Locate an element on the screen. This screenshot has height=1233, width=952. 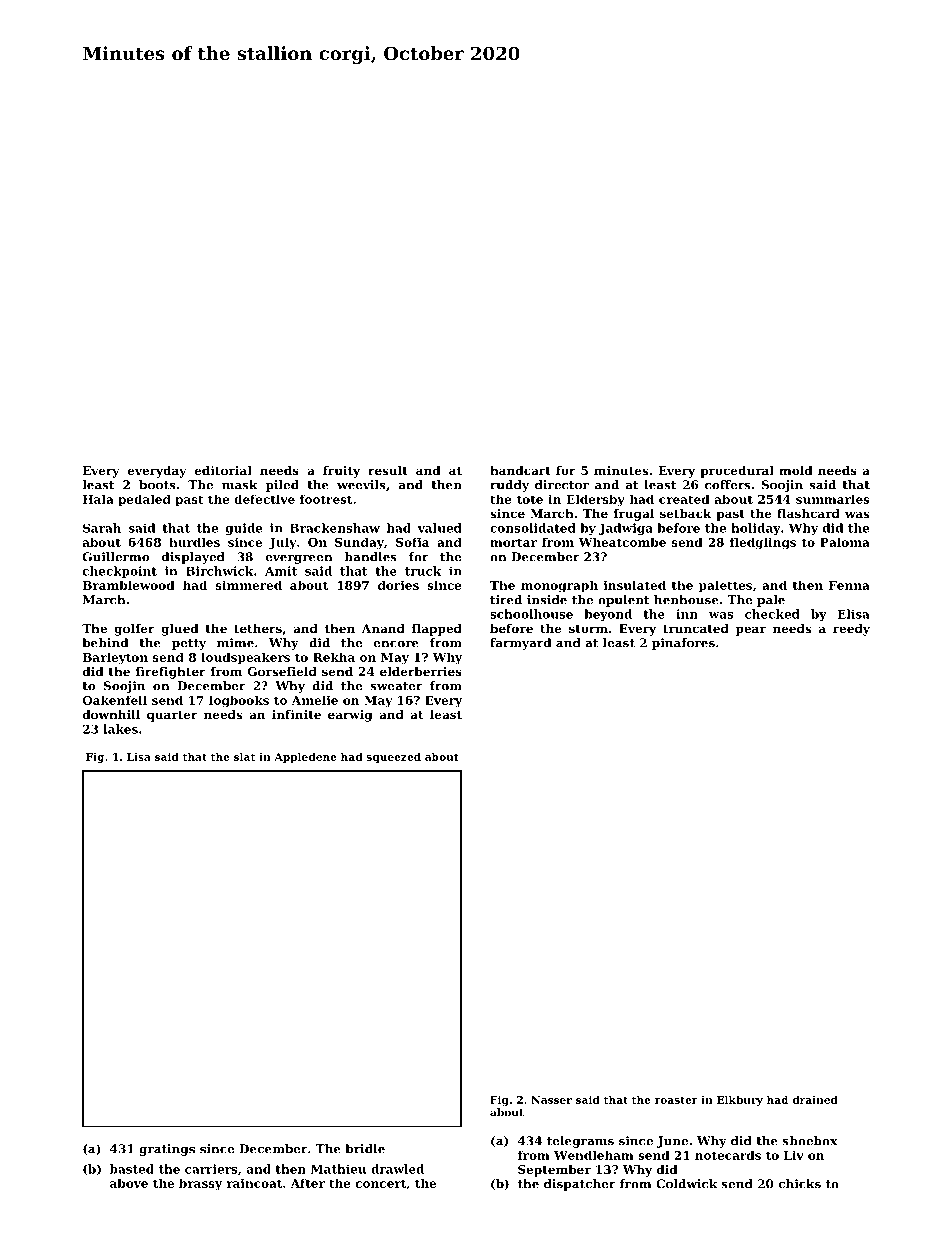
After is located at coordinates (308, 1183).
